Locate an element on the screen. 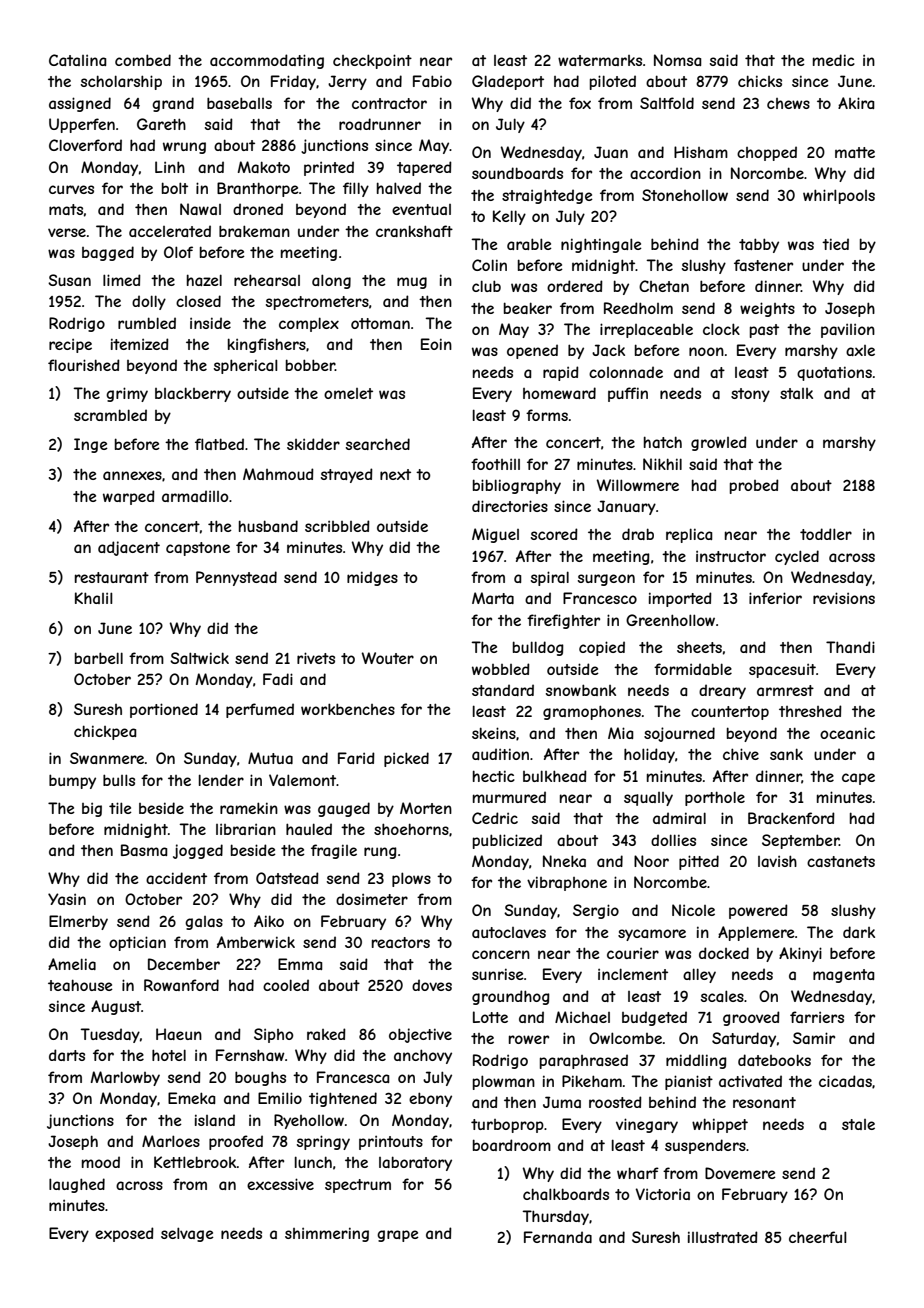 Image resolution: width=924 pixels, height=1308 pixels. Nomsa is located at coordinates (678, 60).
